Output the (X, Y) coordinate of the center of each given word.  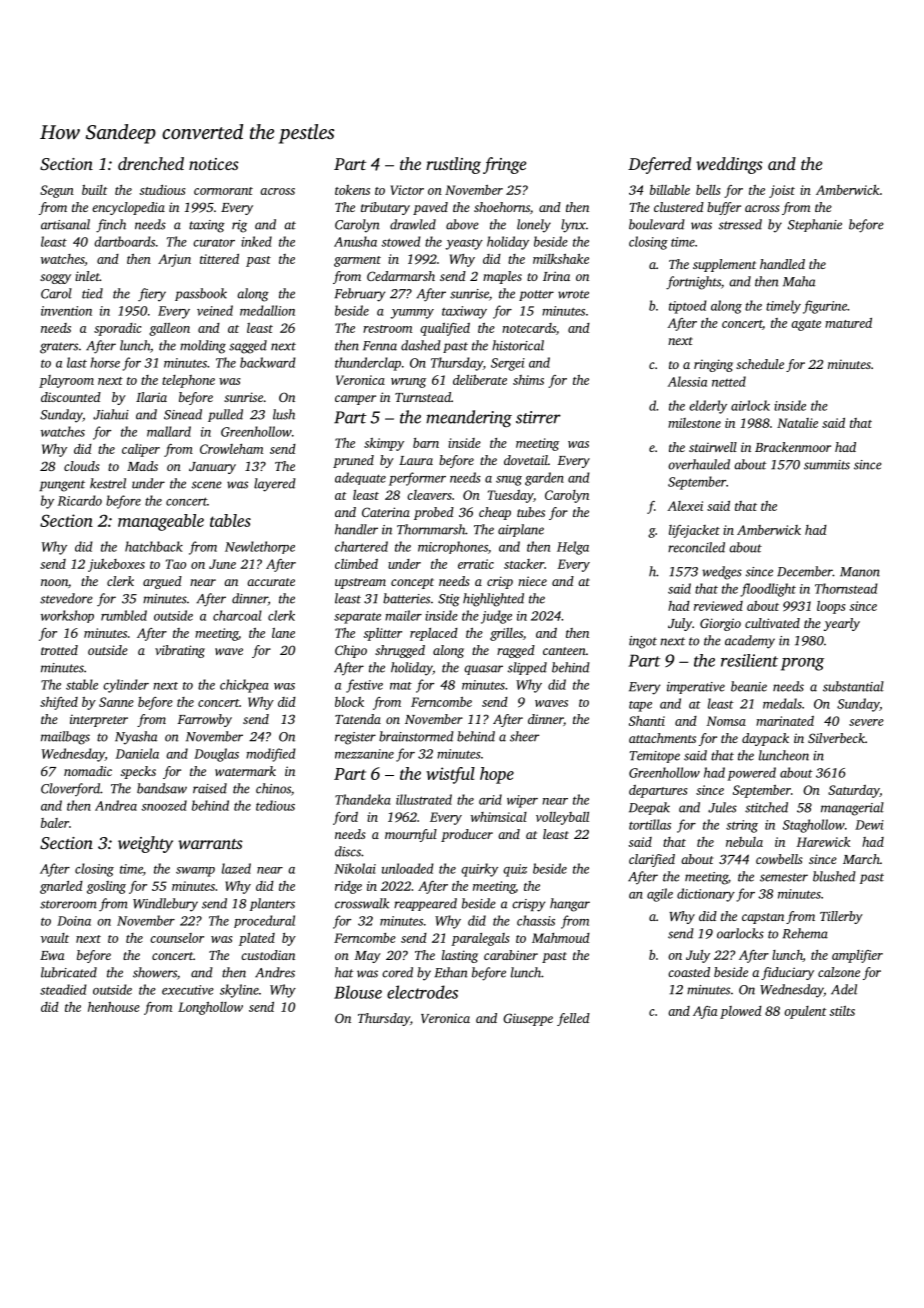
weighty (145, 844)
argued (162, 582)
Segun (57, 191)
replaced (434, 634)
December (805, 571)
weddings (729, 165)
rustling (453, 165)
